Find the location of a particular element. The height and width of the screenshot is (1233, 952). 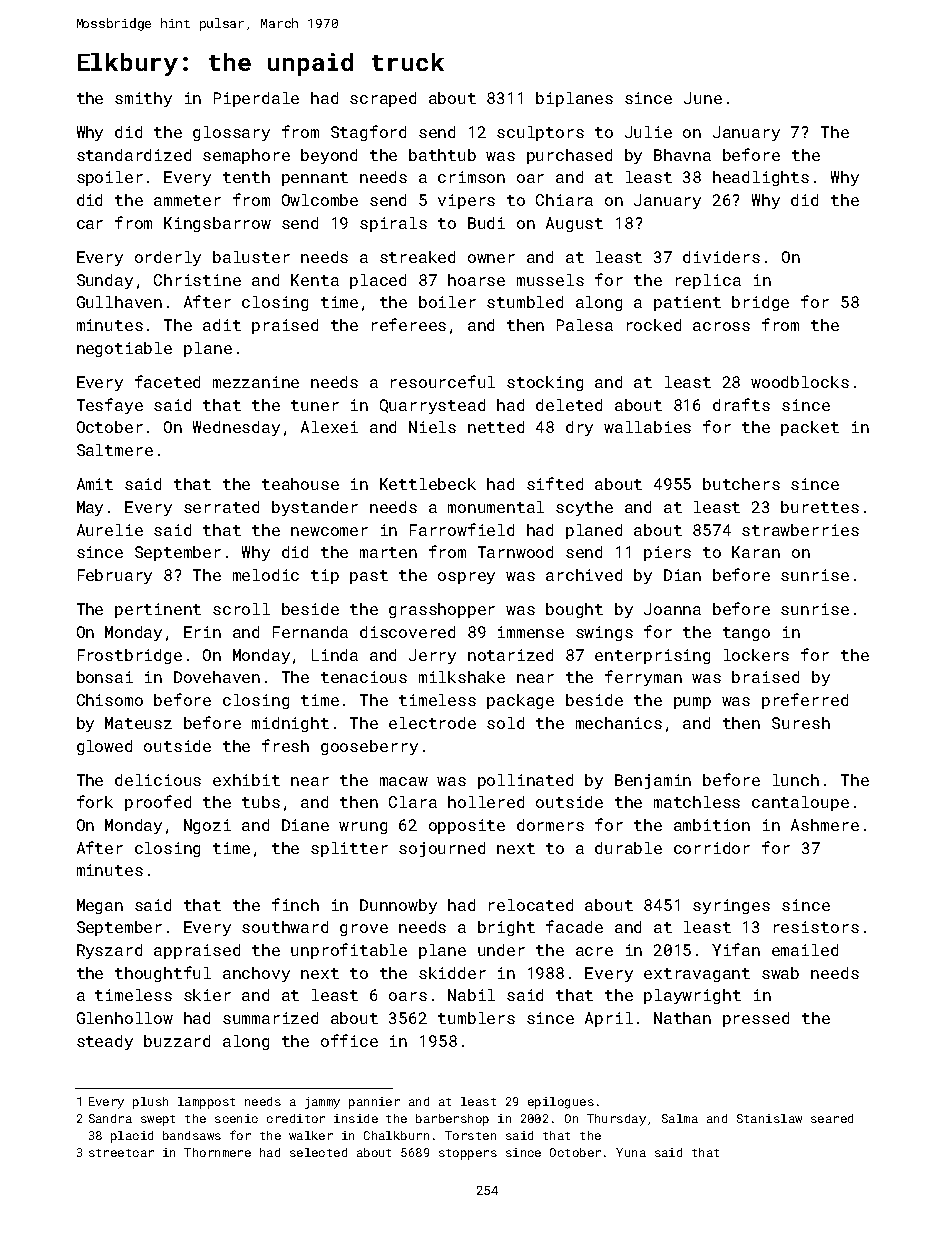

lunch is located at coordinates (796, 780).
